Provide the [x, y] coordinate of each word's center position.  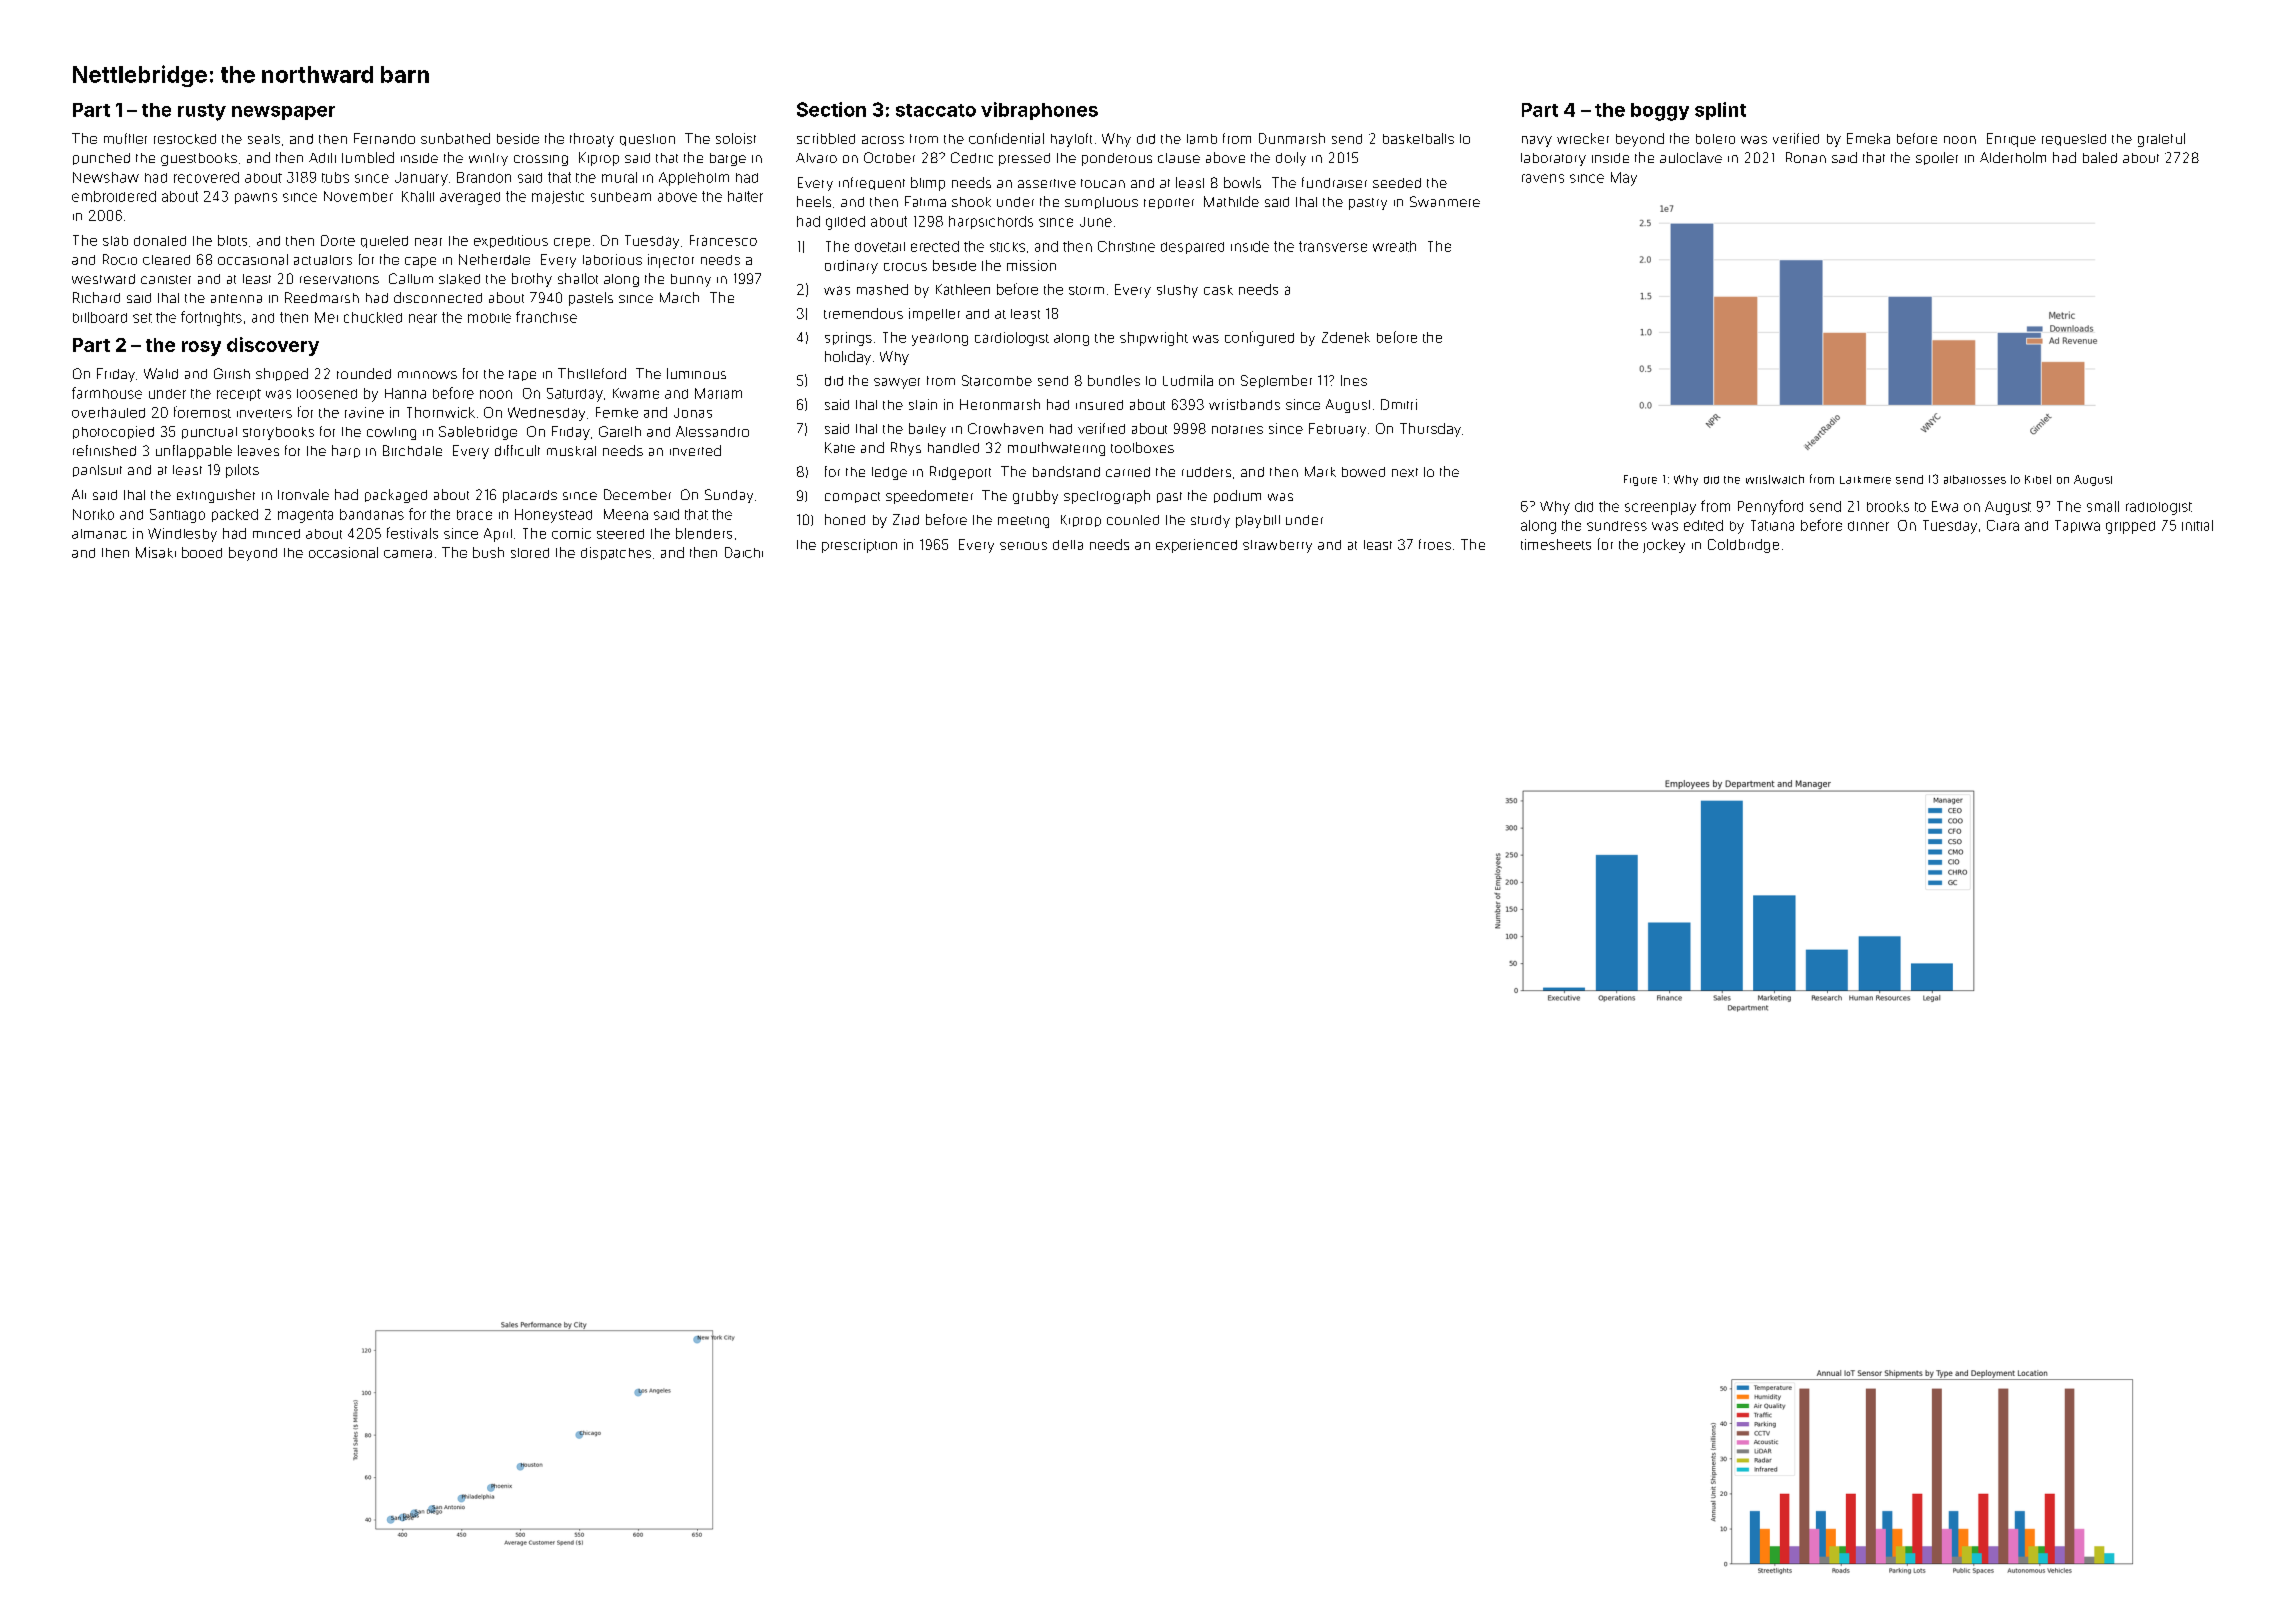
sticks [1007, 247]
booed [202, 552]
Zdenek [1346, 337]
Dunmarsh [1292, 138]
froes [1435, 544]
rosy [201, 348]
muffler [125, 138]
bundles [1114, 380]
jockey [1664, 546]
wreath [1394, 246]
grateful [2161, 140]
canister [166, 279]
